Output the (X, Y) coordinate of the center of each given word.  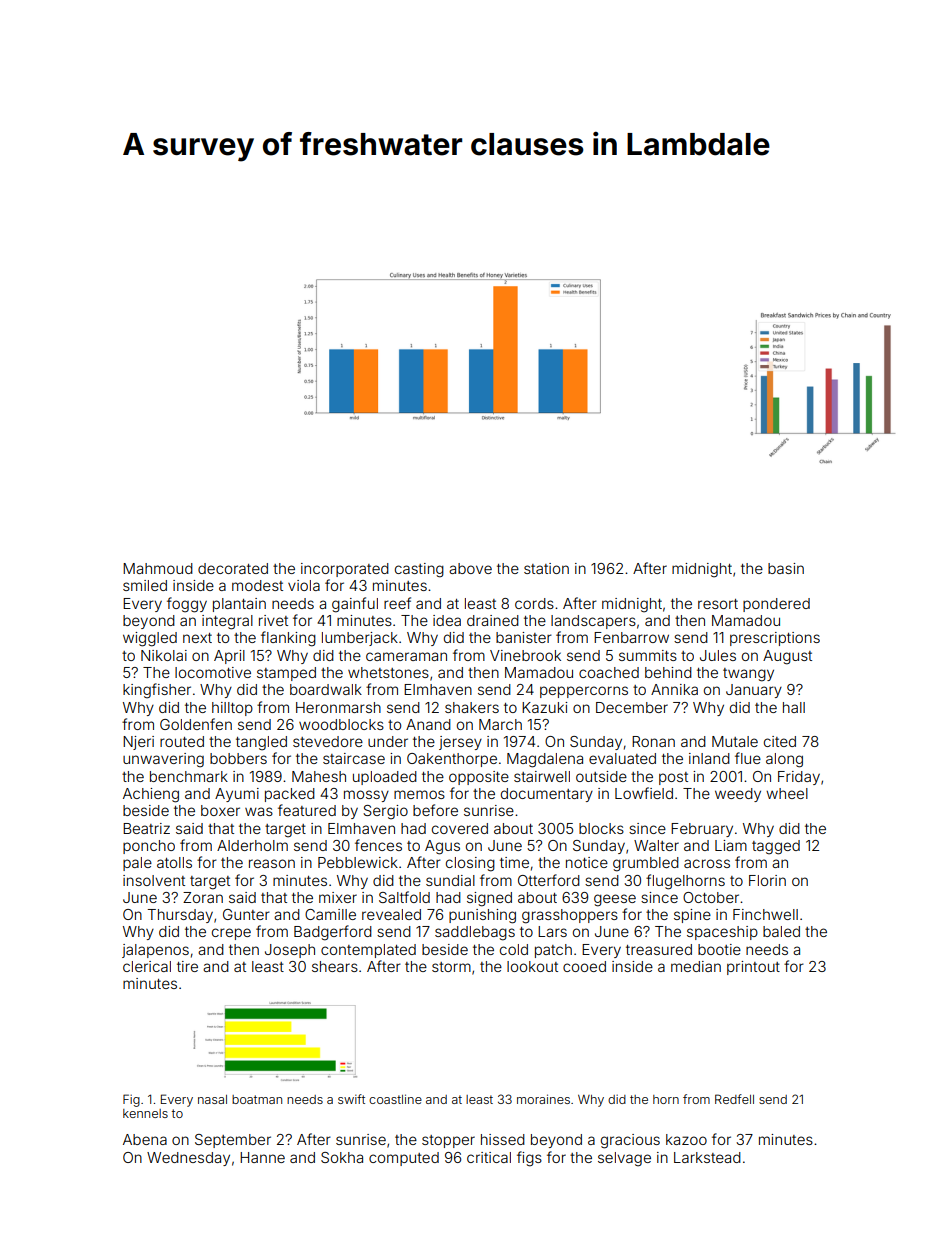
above (470, 568)
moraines (543, 1099)
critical (489, 1157)
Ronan (653, 741)
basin (786, 568)
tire (187, 966)
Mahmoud (158, 568)
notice (587, 862)
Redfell (734, 1099)
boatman (257, 1099)
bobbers (238, 758)
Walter (656, 845)
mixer (338, 897)
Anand (428, 724)
